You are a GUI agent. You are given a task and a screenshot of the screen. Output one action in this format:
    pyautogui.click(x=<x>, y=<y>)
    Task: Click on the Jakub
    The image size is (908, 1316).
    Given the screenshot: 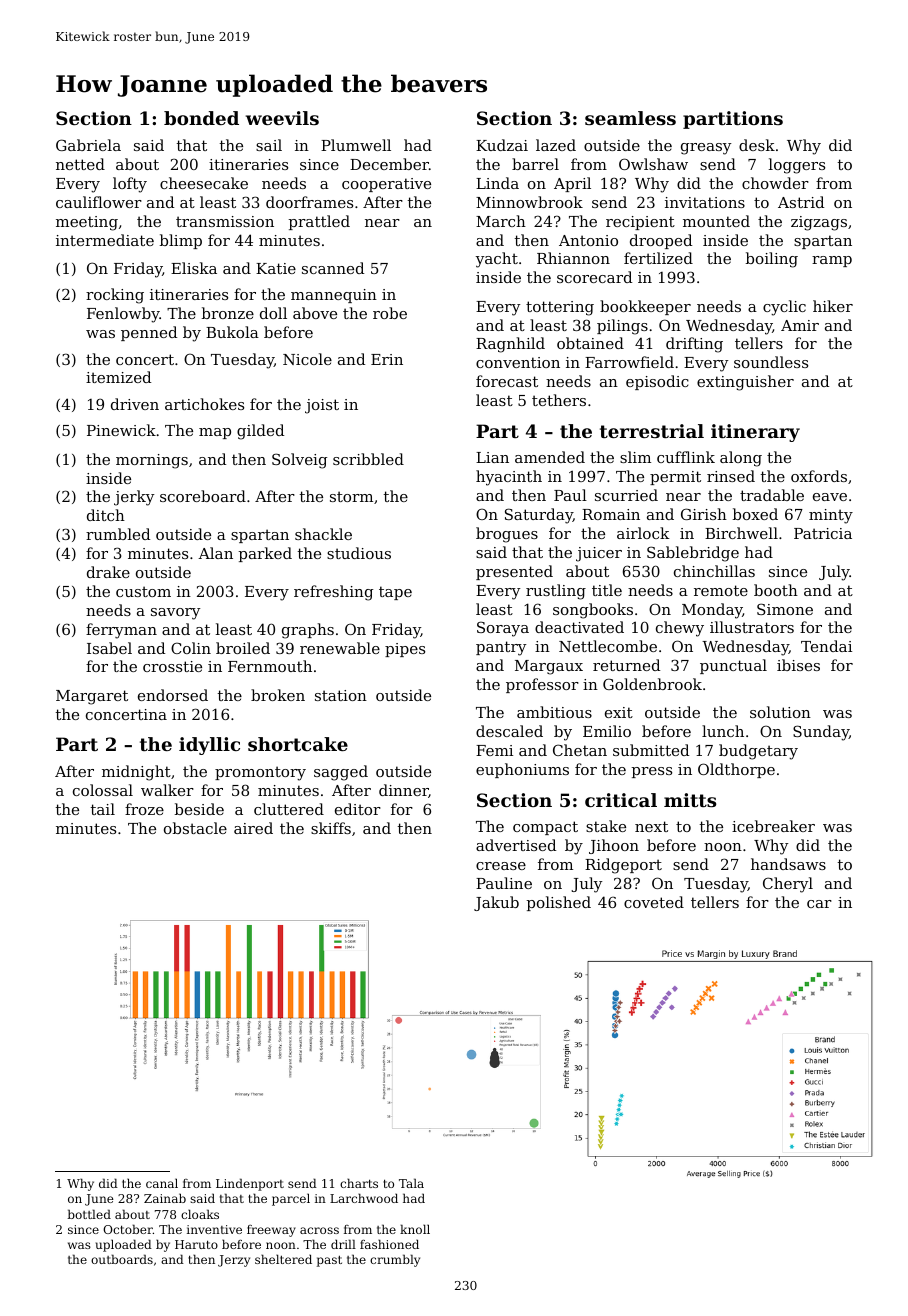 What is the action you would take?
    pyautogui.click(x=496, y=903)
